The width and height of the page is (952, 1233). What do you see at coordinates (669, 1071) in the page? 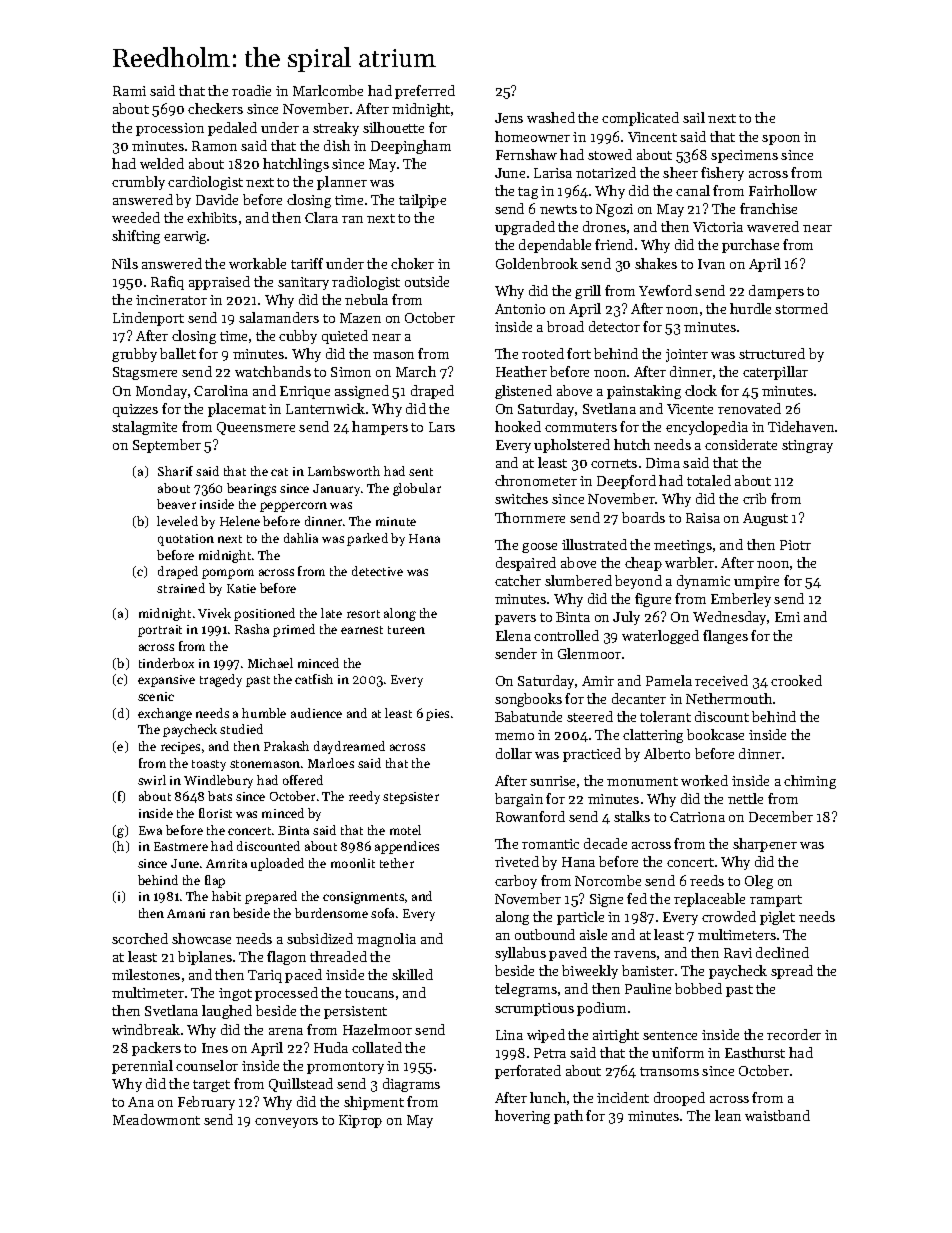
I see `transoms` at bounding box center [669, 1071].
